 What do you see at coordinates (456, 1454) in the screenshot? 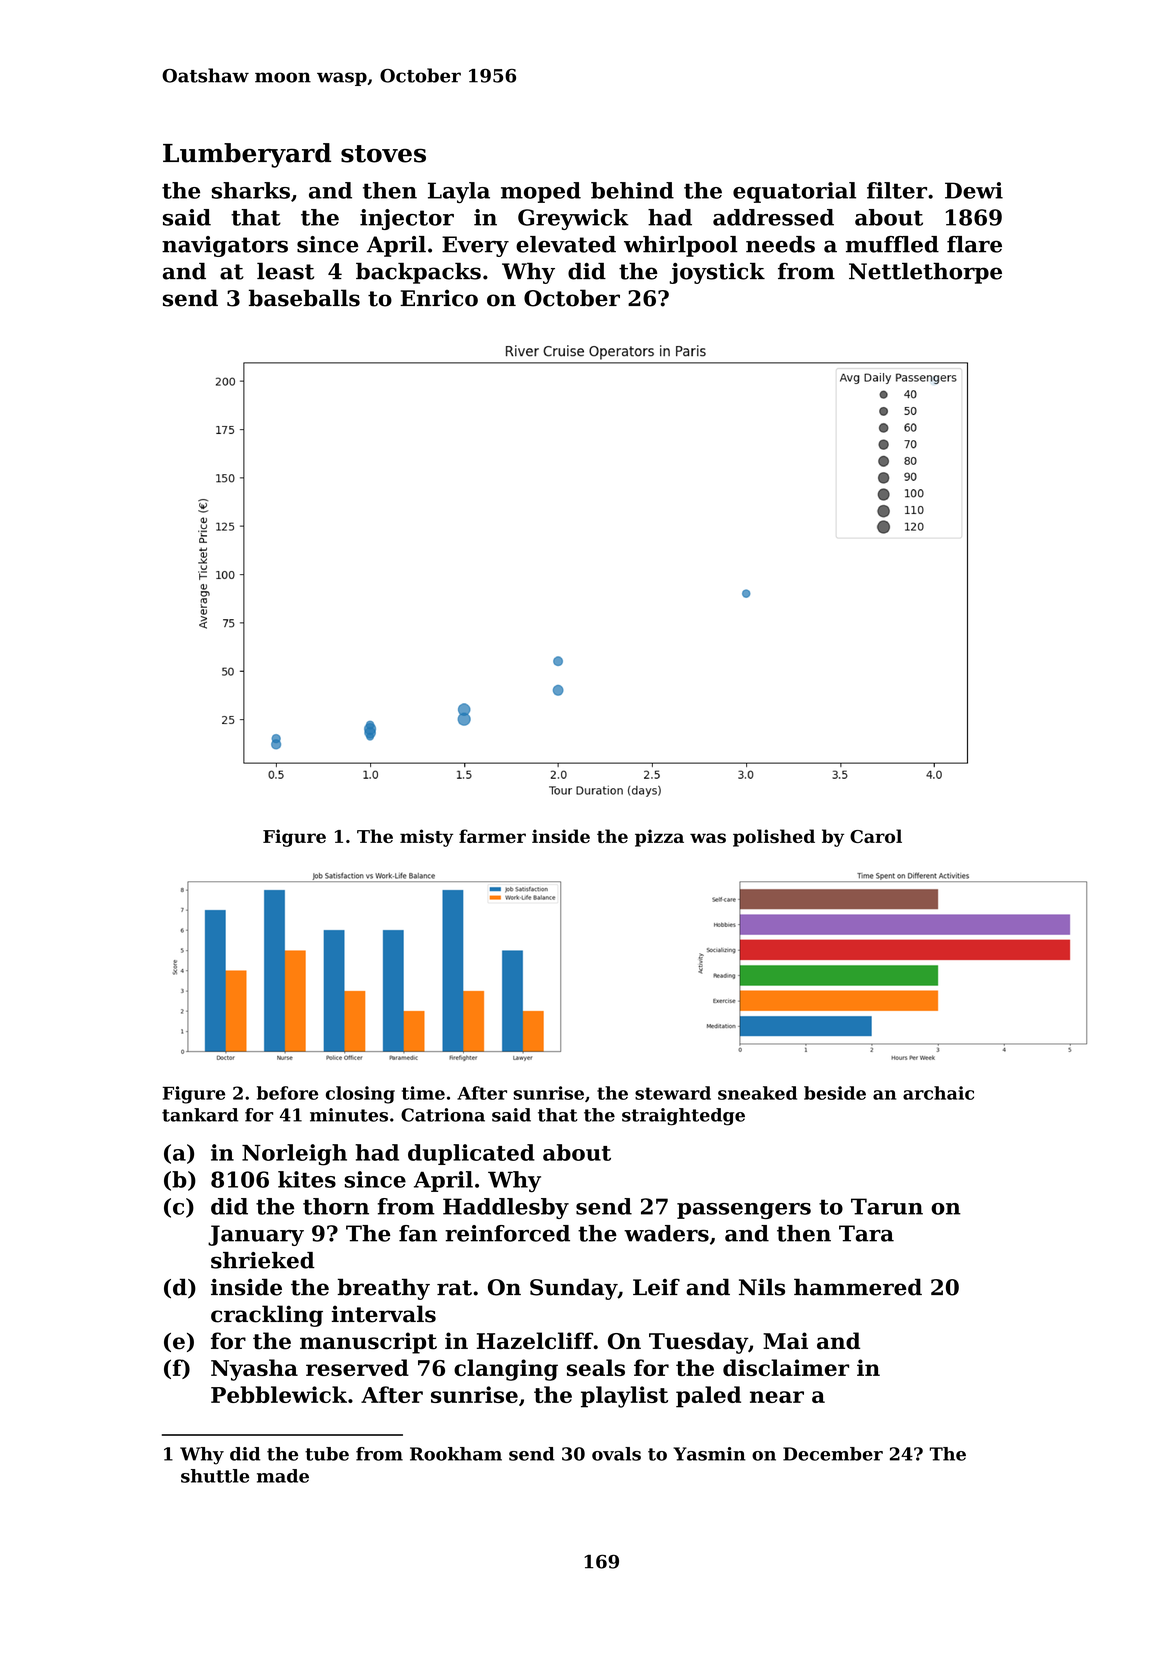
I see `Rookham` at bounding box center [456, 1454].
